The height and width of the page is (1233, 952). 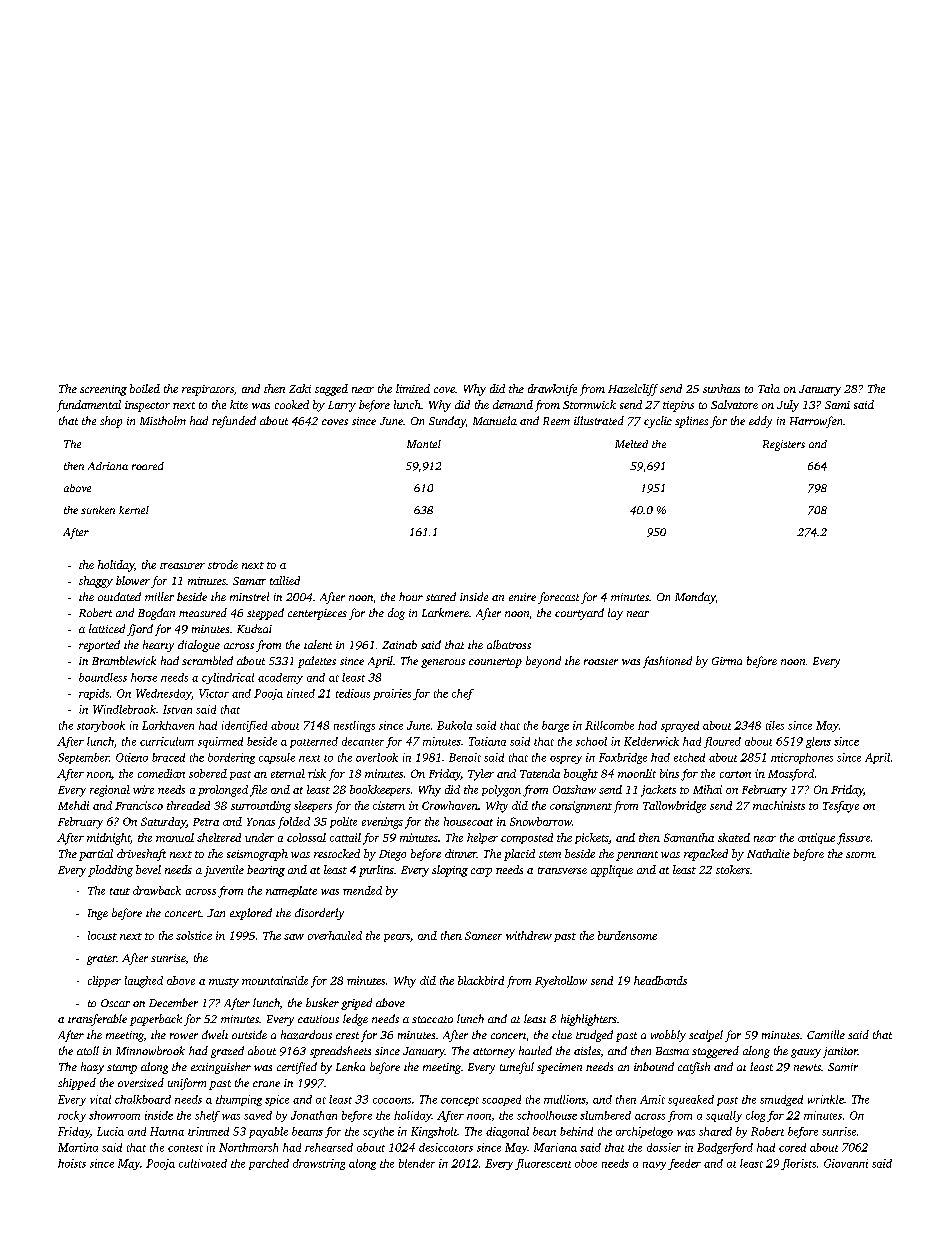 I want to click on roared, so click(x=148, y=466).
